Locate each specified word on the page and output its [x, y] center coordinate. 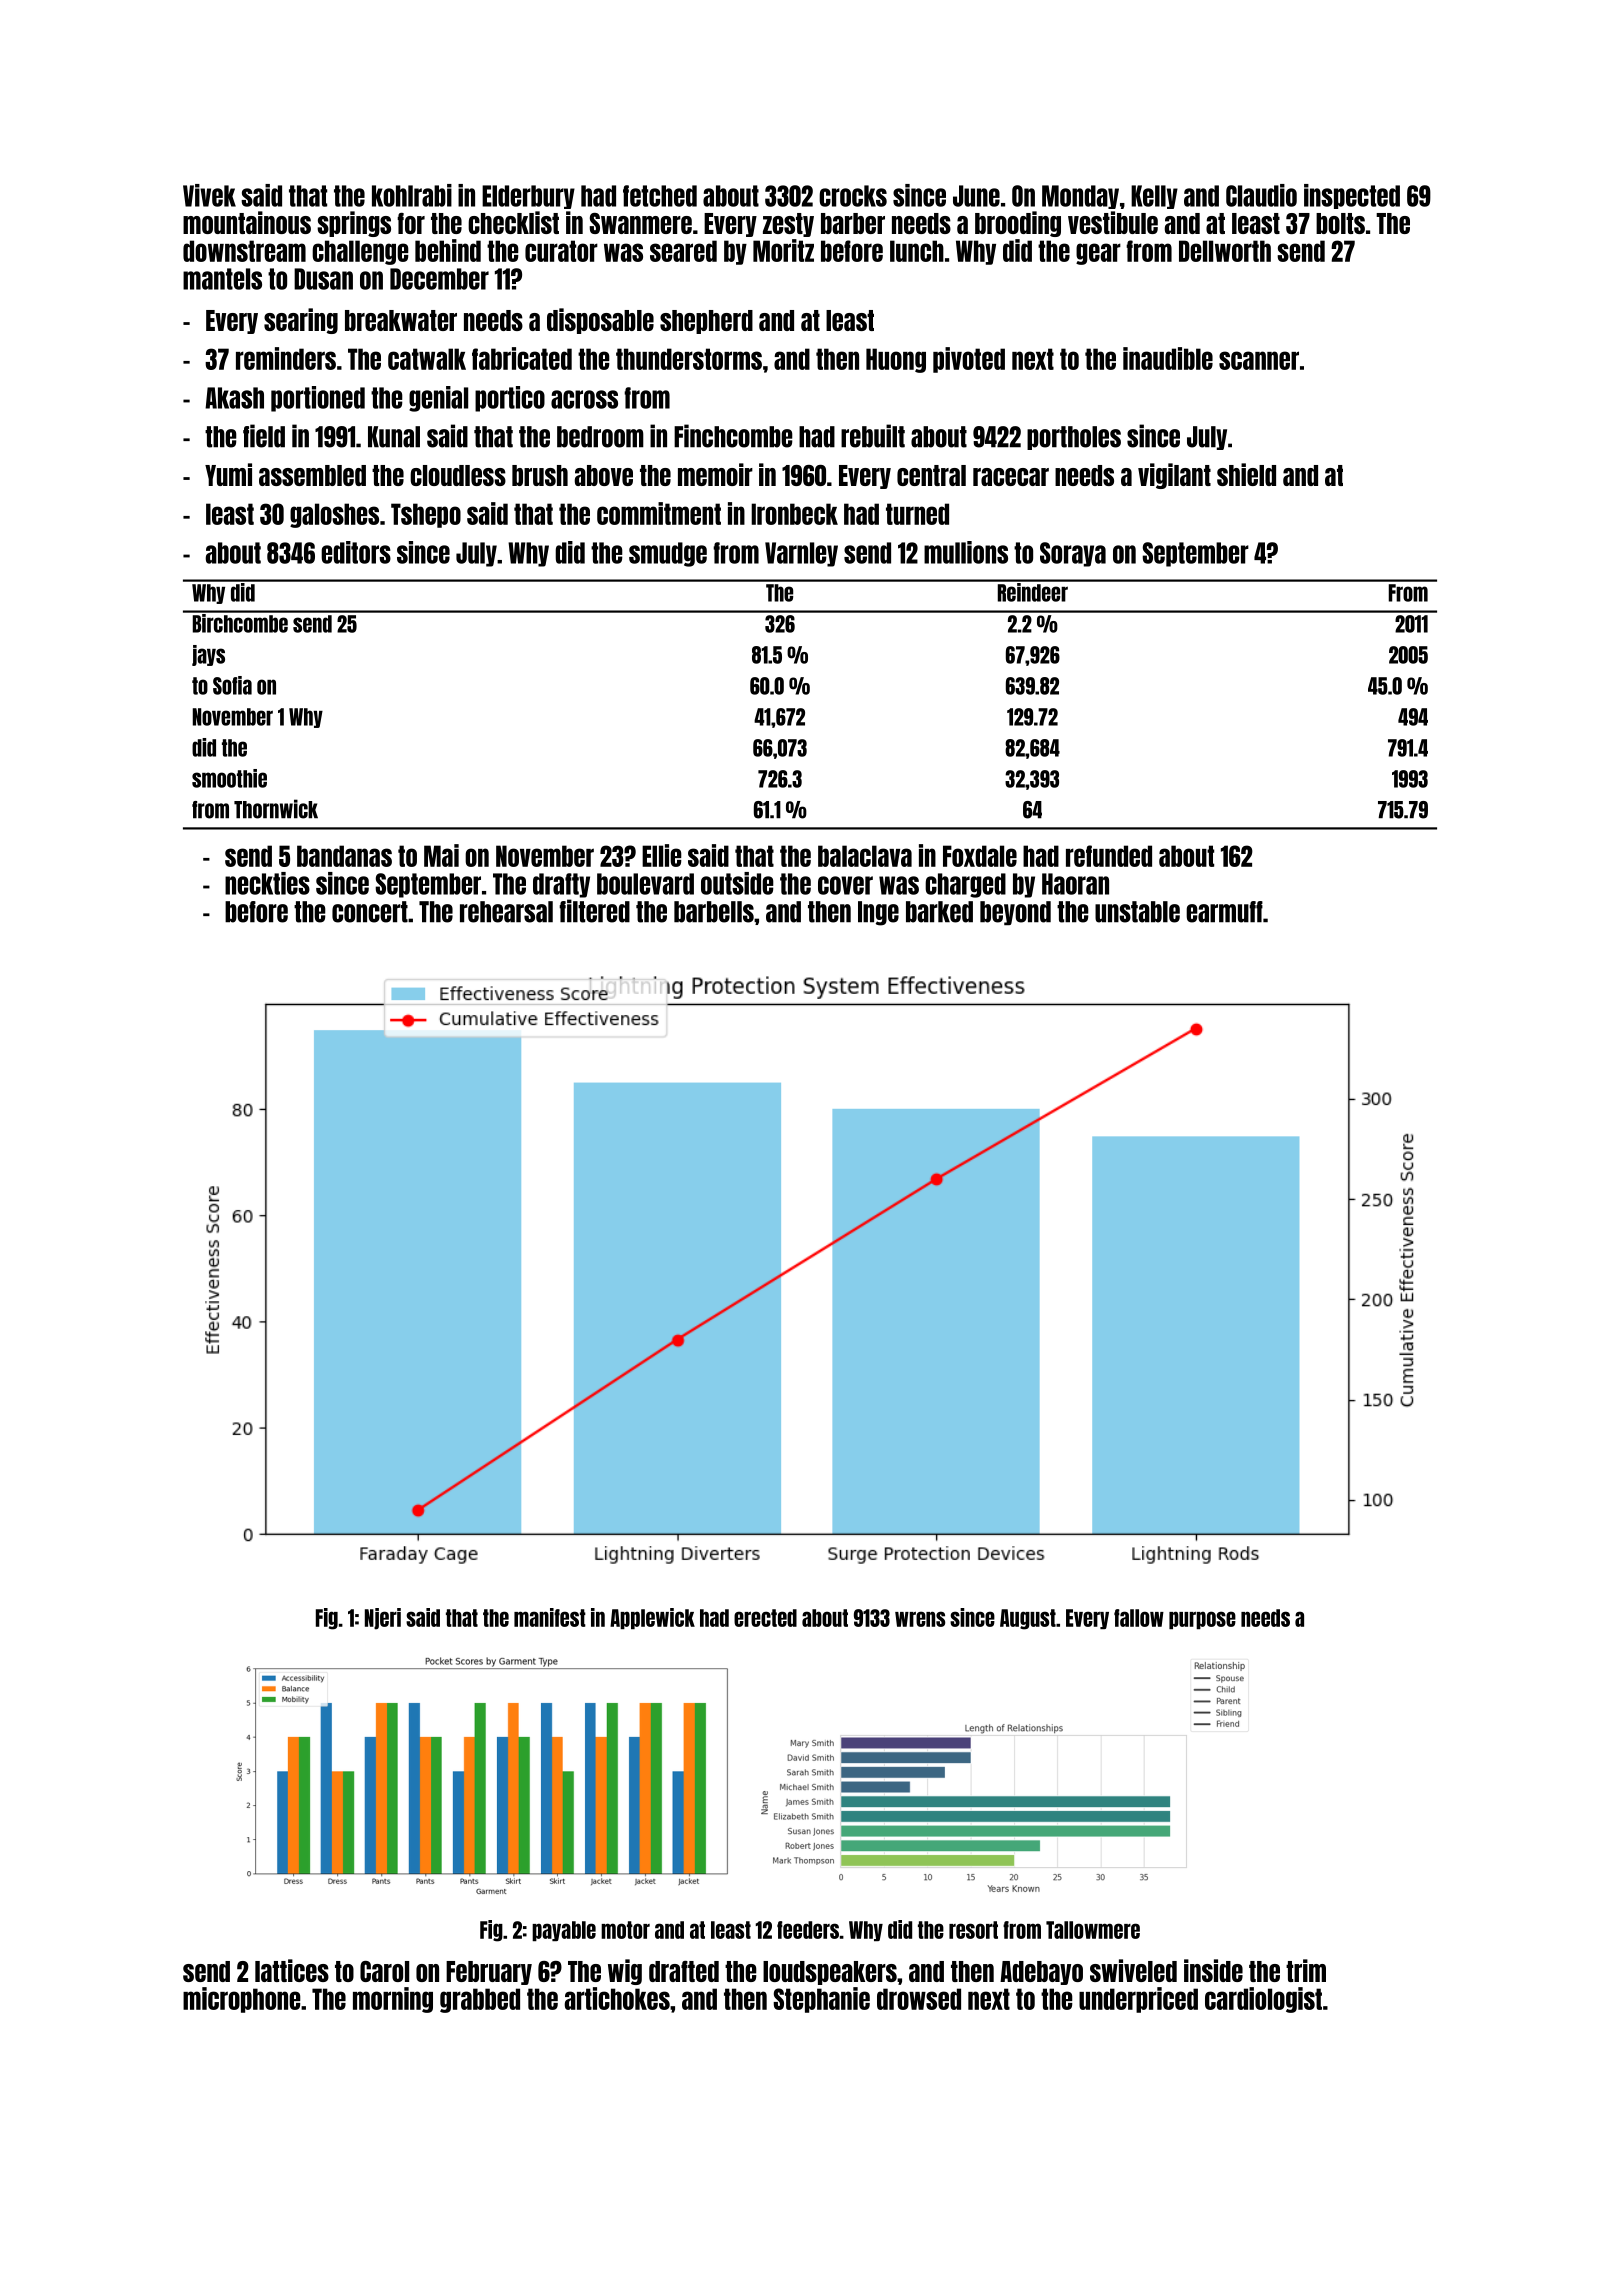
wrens [920, 1619]
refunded [1109, 856]
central [931, 475]
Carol [384, 1971]
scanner [1259, 360]
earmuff [1224, 912]
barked [939, 912]
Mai [441, 855]
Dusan [323, 279]
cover [845, 885]
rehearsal [506, 912]
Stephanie [821, 2000]
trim [1306, 1970]
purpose [1202, 1620]
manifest [550, 1617]
